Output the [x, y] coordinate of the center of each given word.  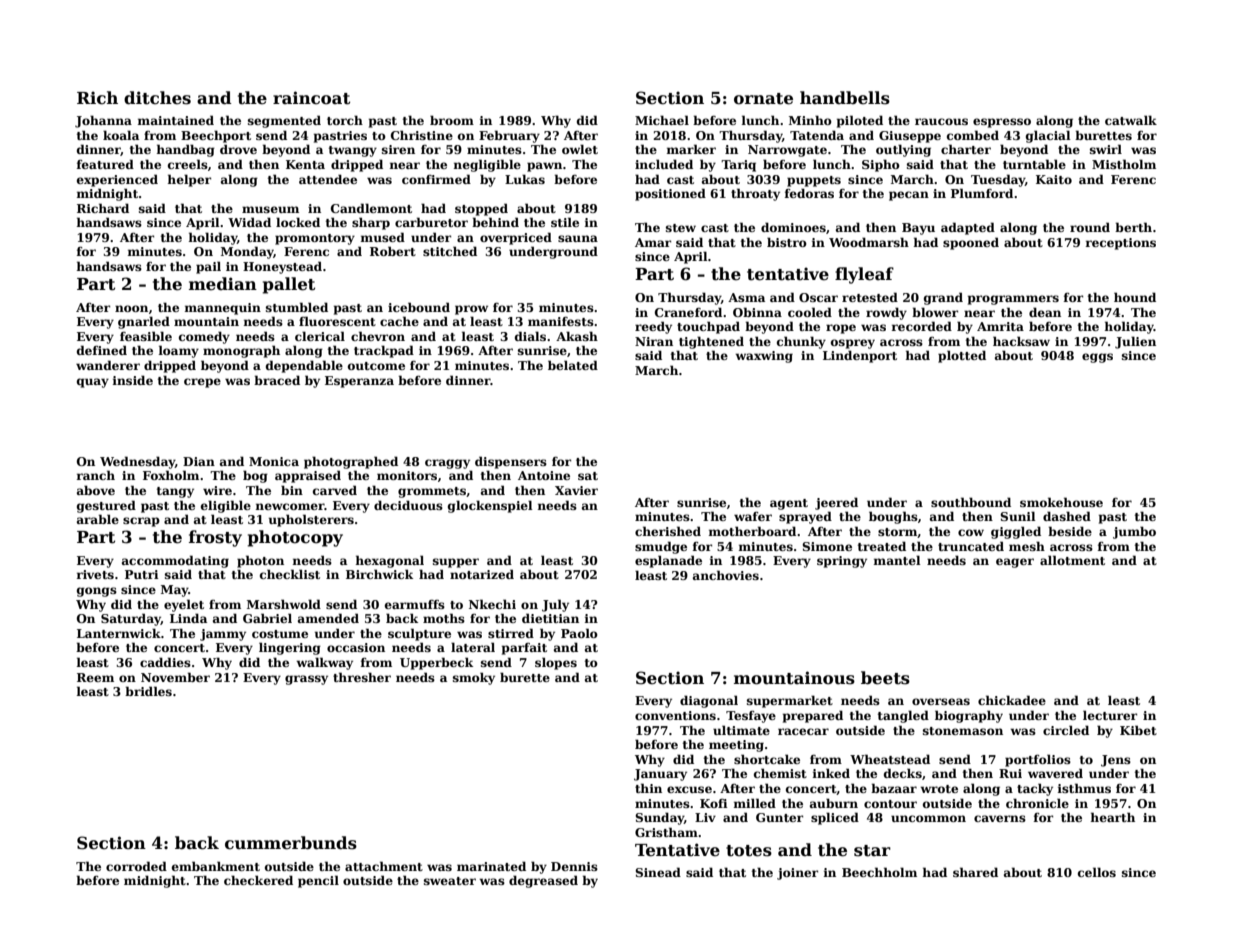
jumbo [1134, 532]
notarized [482, 574]
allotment [1072, 560]
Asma [746, 297]
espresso [1002, 123]
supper [456, 563]
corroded [136, 866]
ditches [157, 98]
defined [102, 350]
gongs [97, 592]
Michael [662, 120]
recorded [921, 326]
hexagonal [389, 561]
